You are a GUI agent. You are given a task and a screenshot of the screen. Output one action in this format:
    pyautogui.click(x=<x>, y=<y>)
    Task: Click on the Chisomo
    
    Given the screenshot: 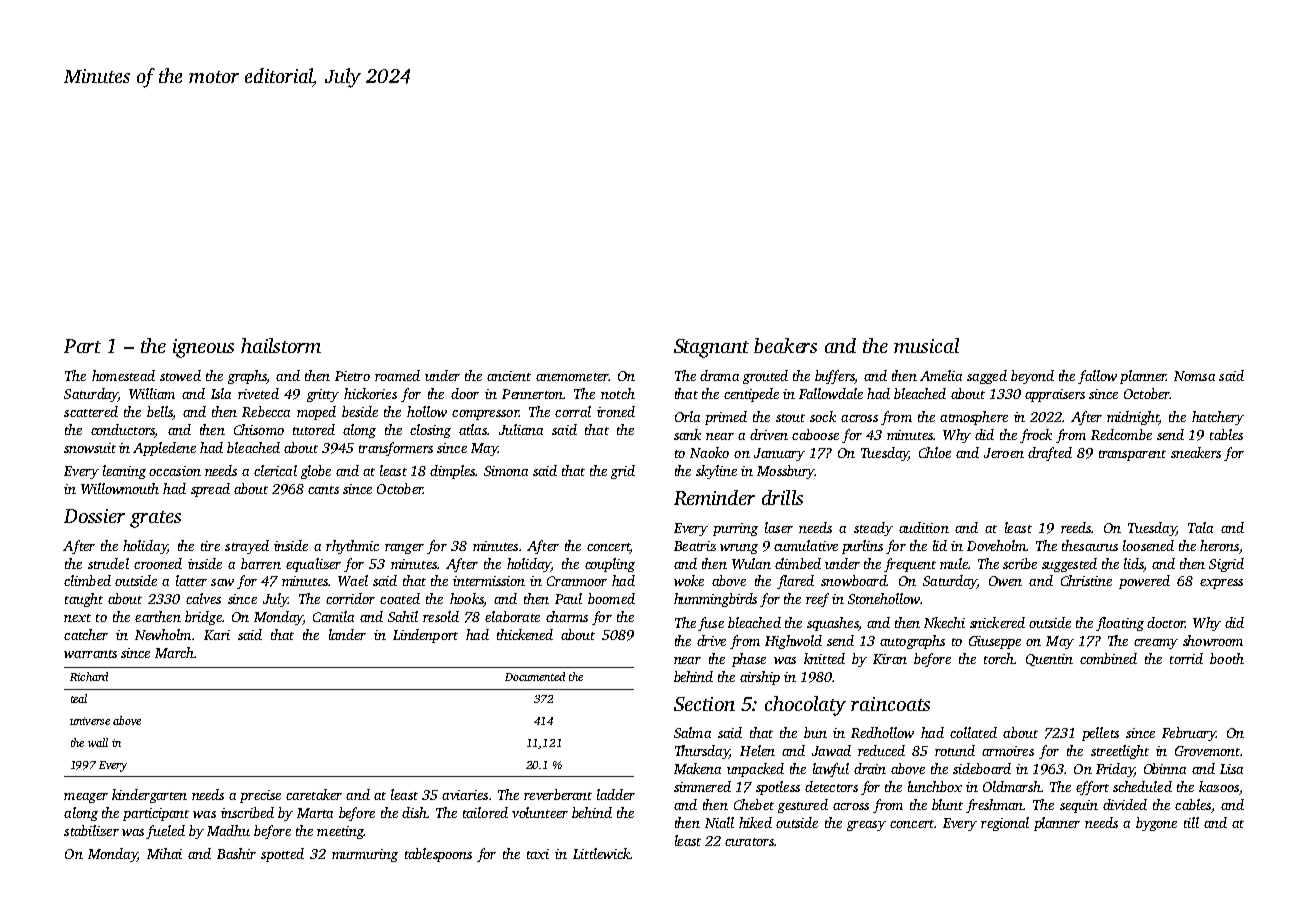 What is the action you would take?
    pyautogui.click(x=259, y=429)
